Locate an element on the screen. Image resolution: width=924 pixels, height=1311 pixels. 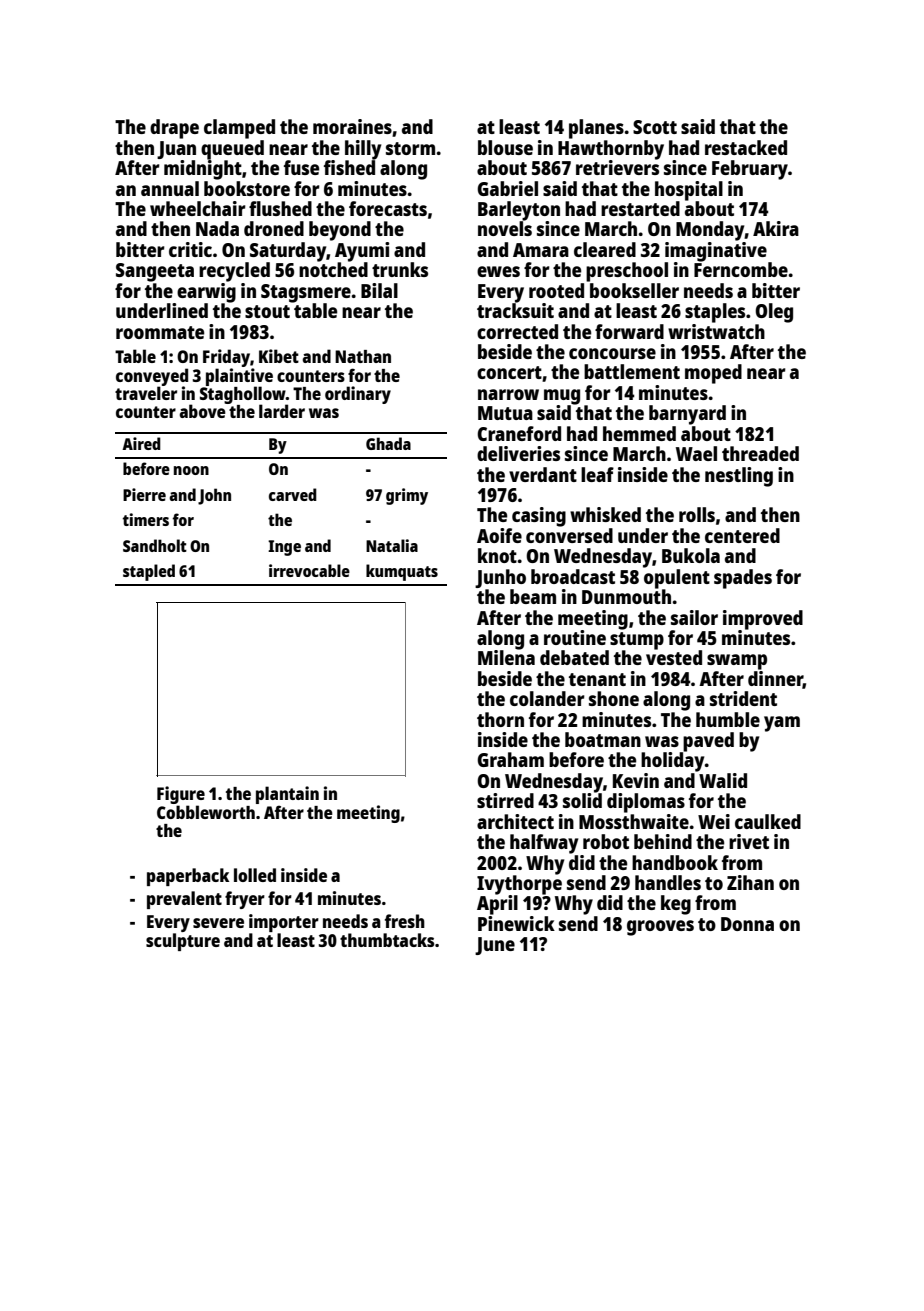
Bilal is located at coordinates (379, 290).
